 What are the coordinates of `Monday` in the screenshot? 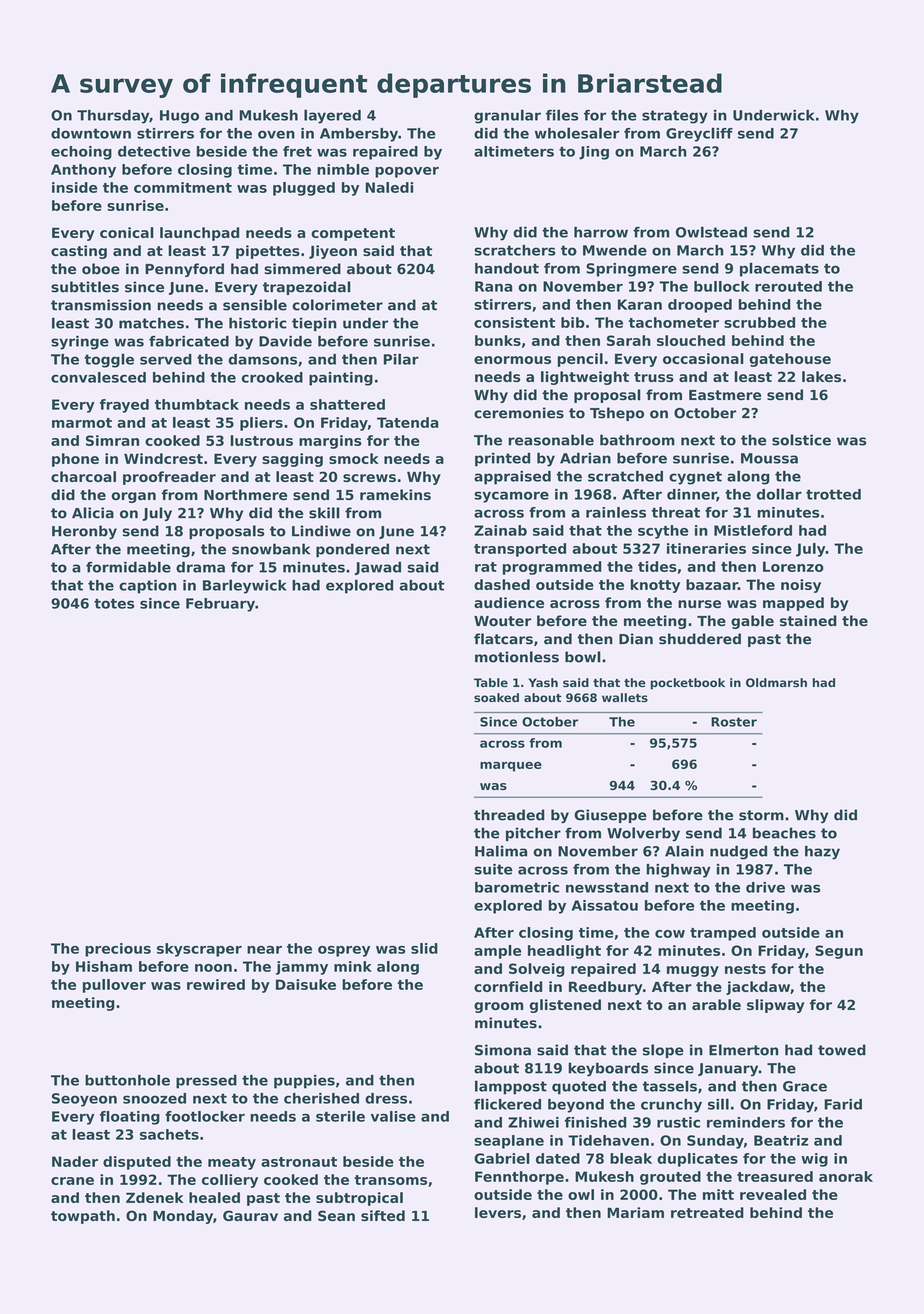 It's located at (183, 1217).
